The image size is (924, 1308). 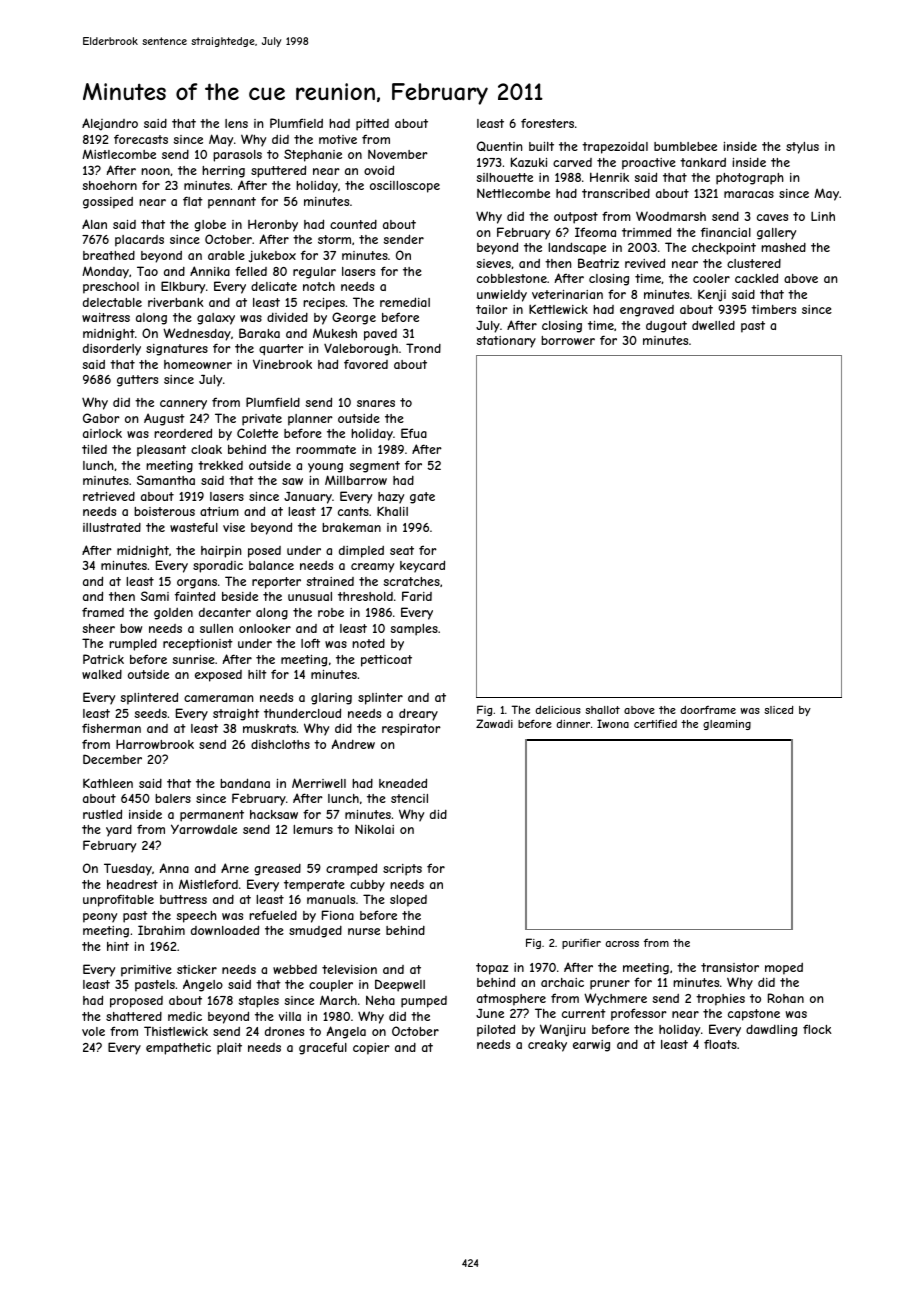 What do you see at coordinates (778, 710) in the page?
I see `sliced` at bounding box center [778, 710].
